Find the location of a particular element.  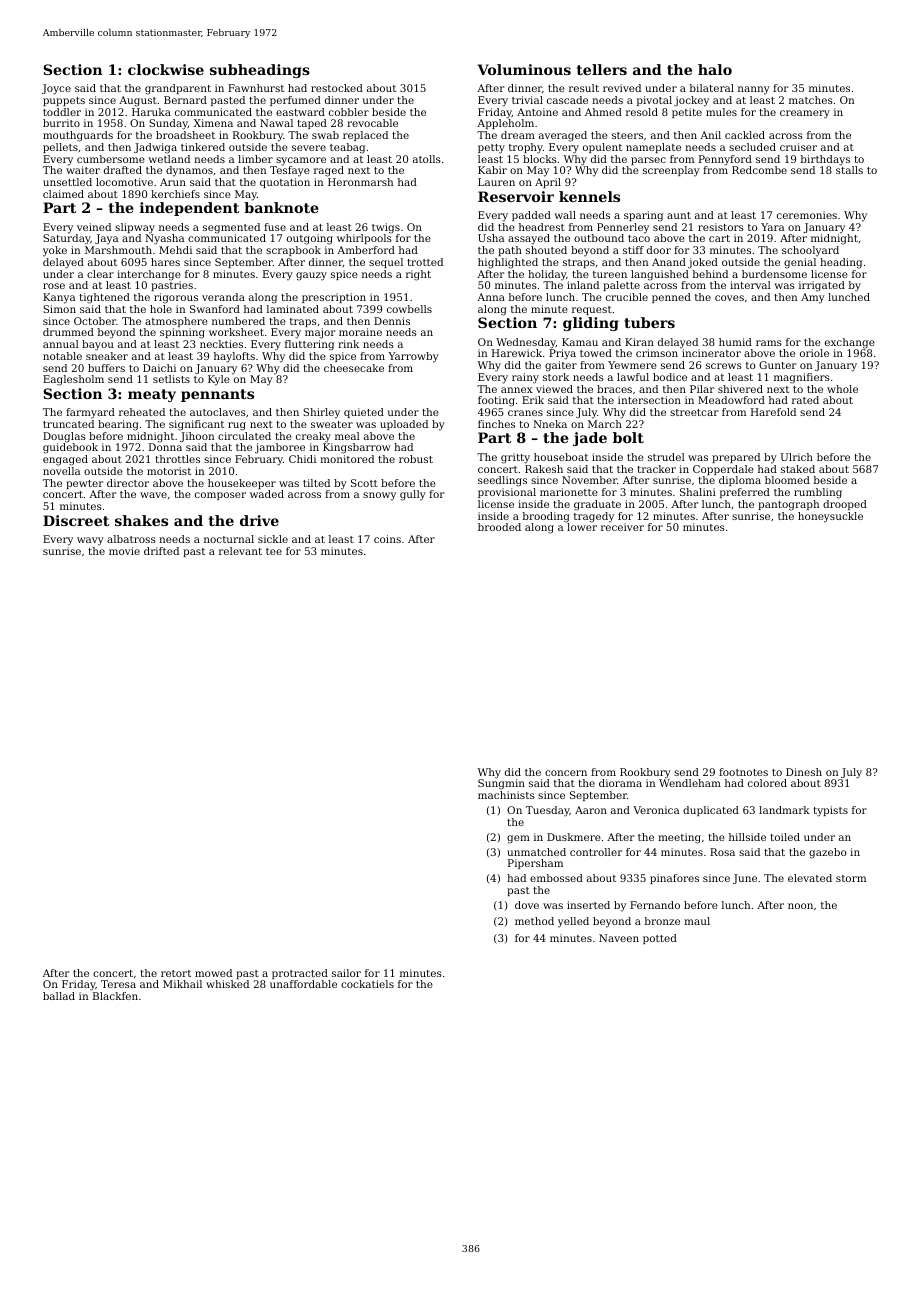

retort is located at coordinates (176, 973).
